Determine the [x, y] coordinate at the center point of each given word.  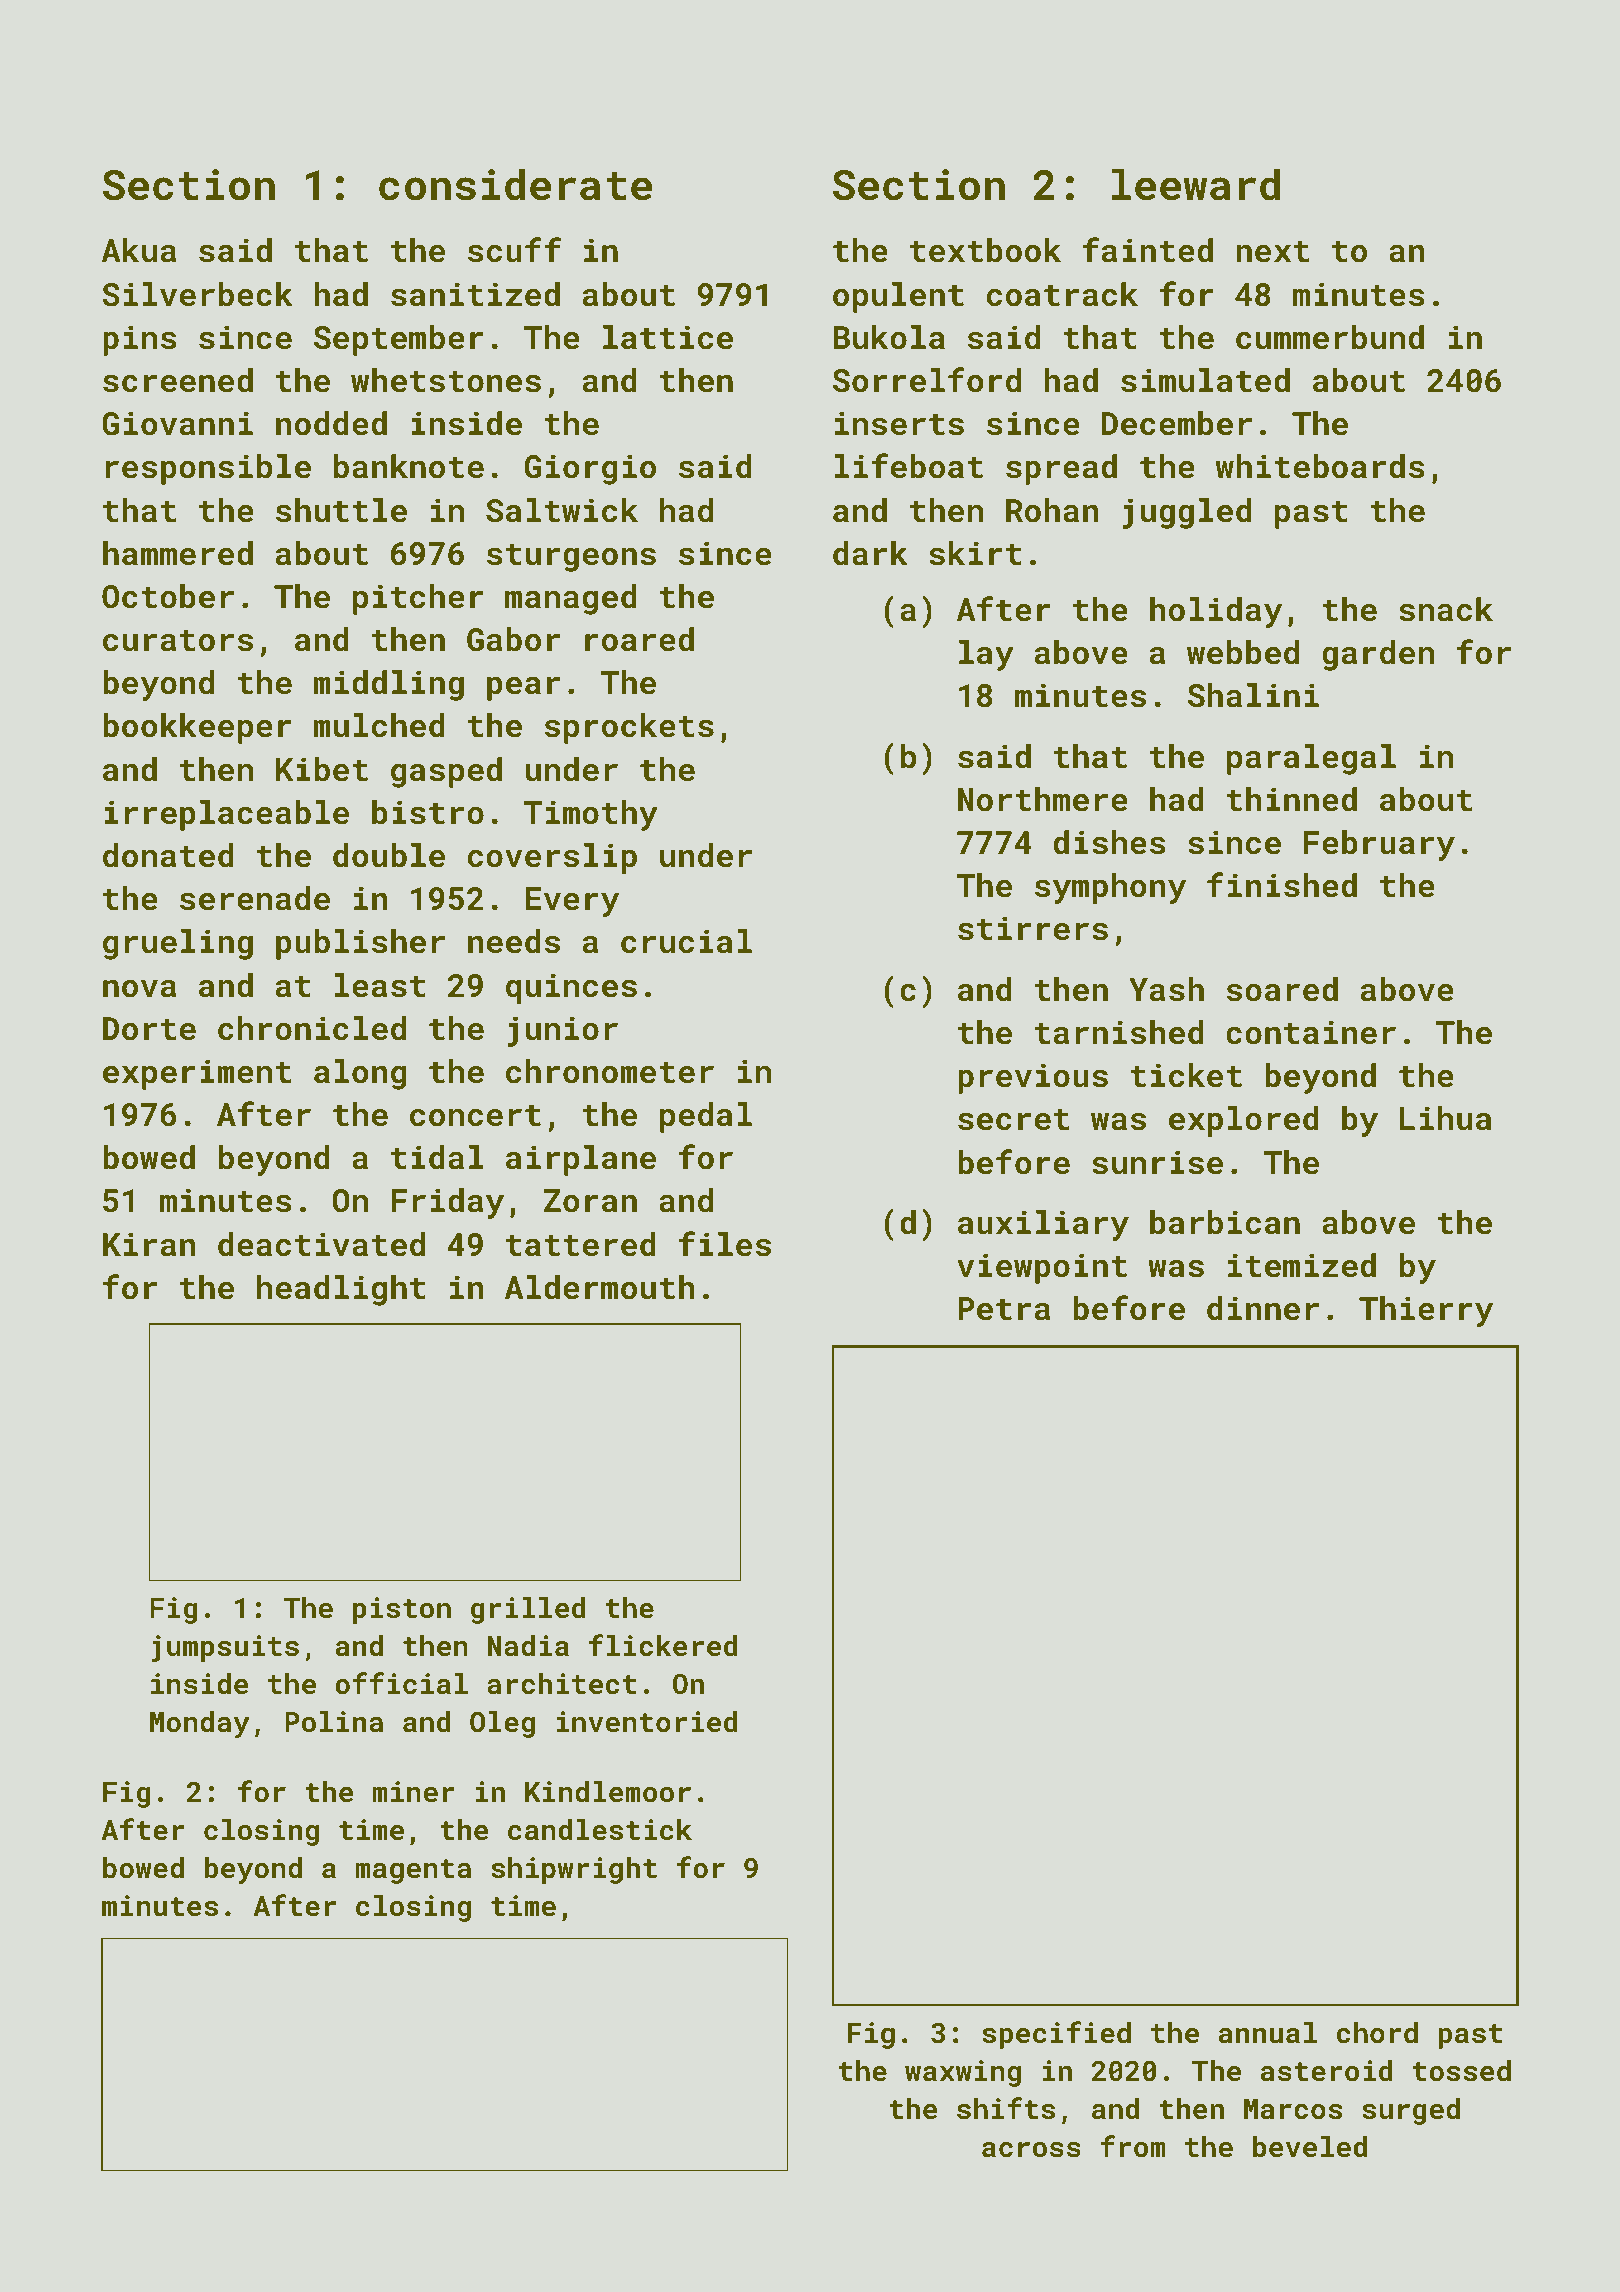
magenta [413, 1871]
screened [178, 380]
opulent [898, 297]
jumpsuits [225, 1648]
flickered [663, 1645]
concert [475, 1116]
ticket [1186, 1075]
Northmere [1043, 799]
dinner [1263, 1308]
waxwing [963, 2073]
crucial [686, 941]
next [1272, 252]
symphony [1110, 888]
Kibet [322, 769]
